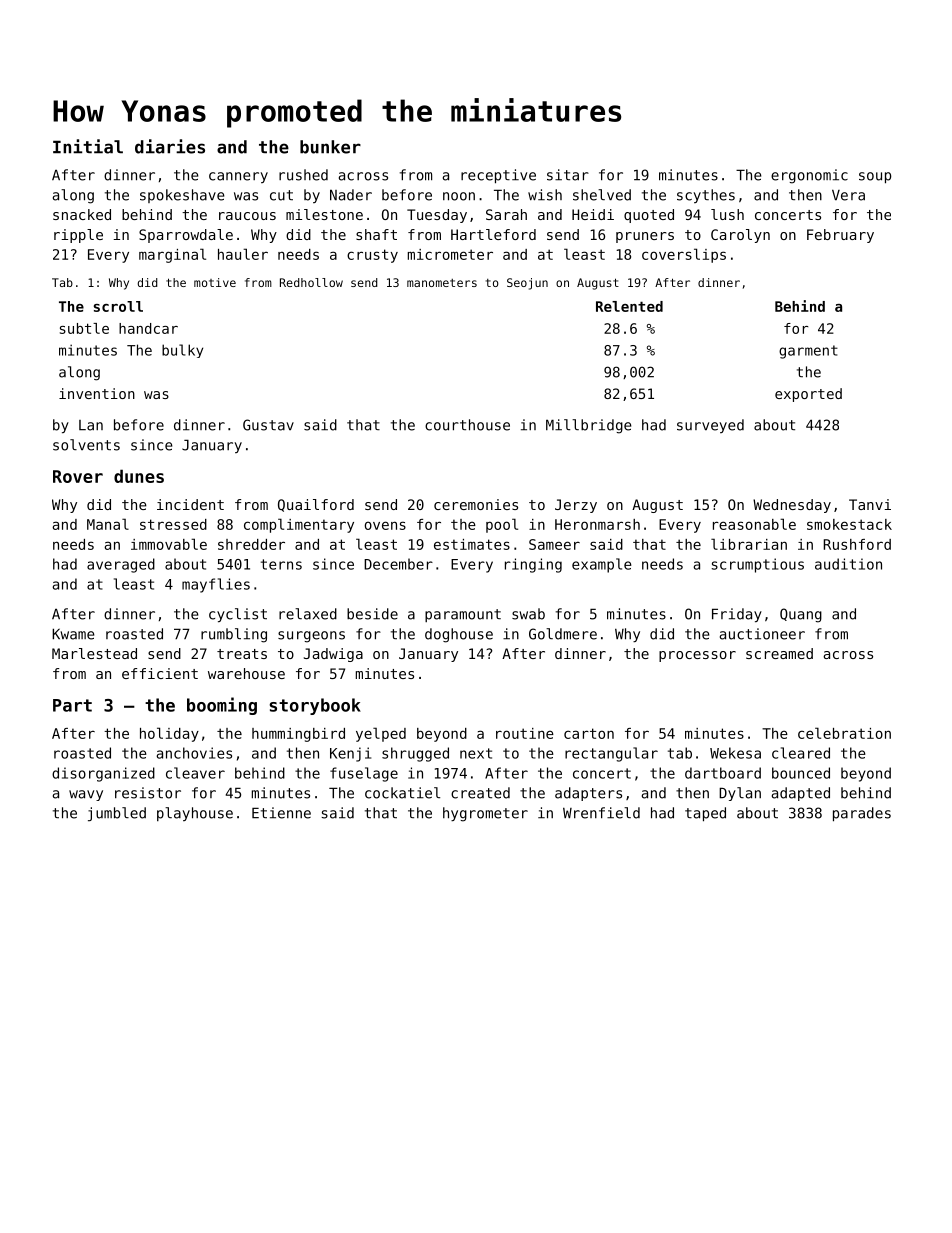 Image resolution: width=952 pixels, height=1233 pixels. I want to click on cockatiel, so click(402, 793).
